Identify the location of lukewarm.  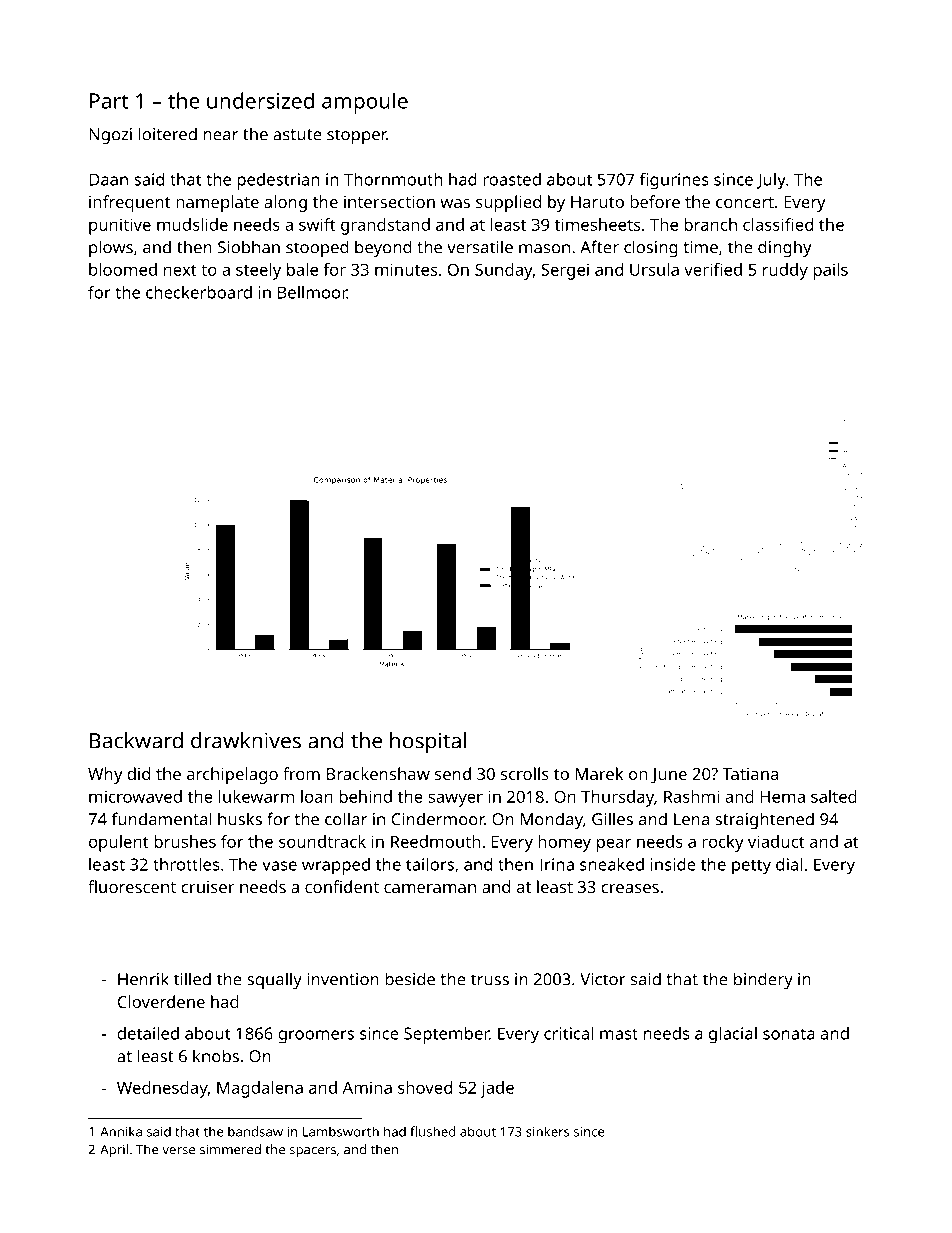
(256, 796).
